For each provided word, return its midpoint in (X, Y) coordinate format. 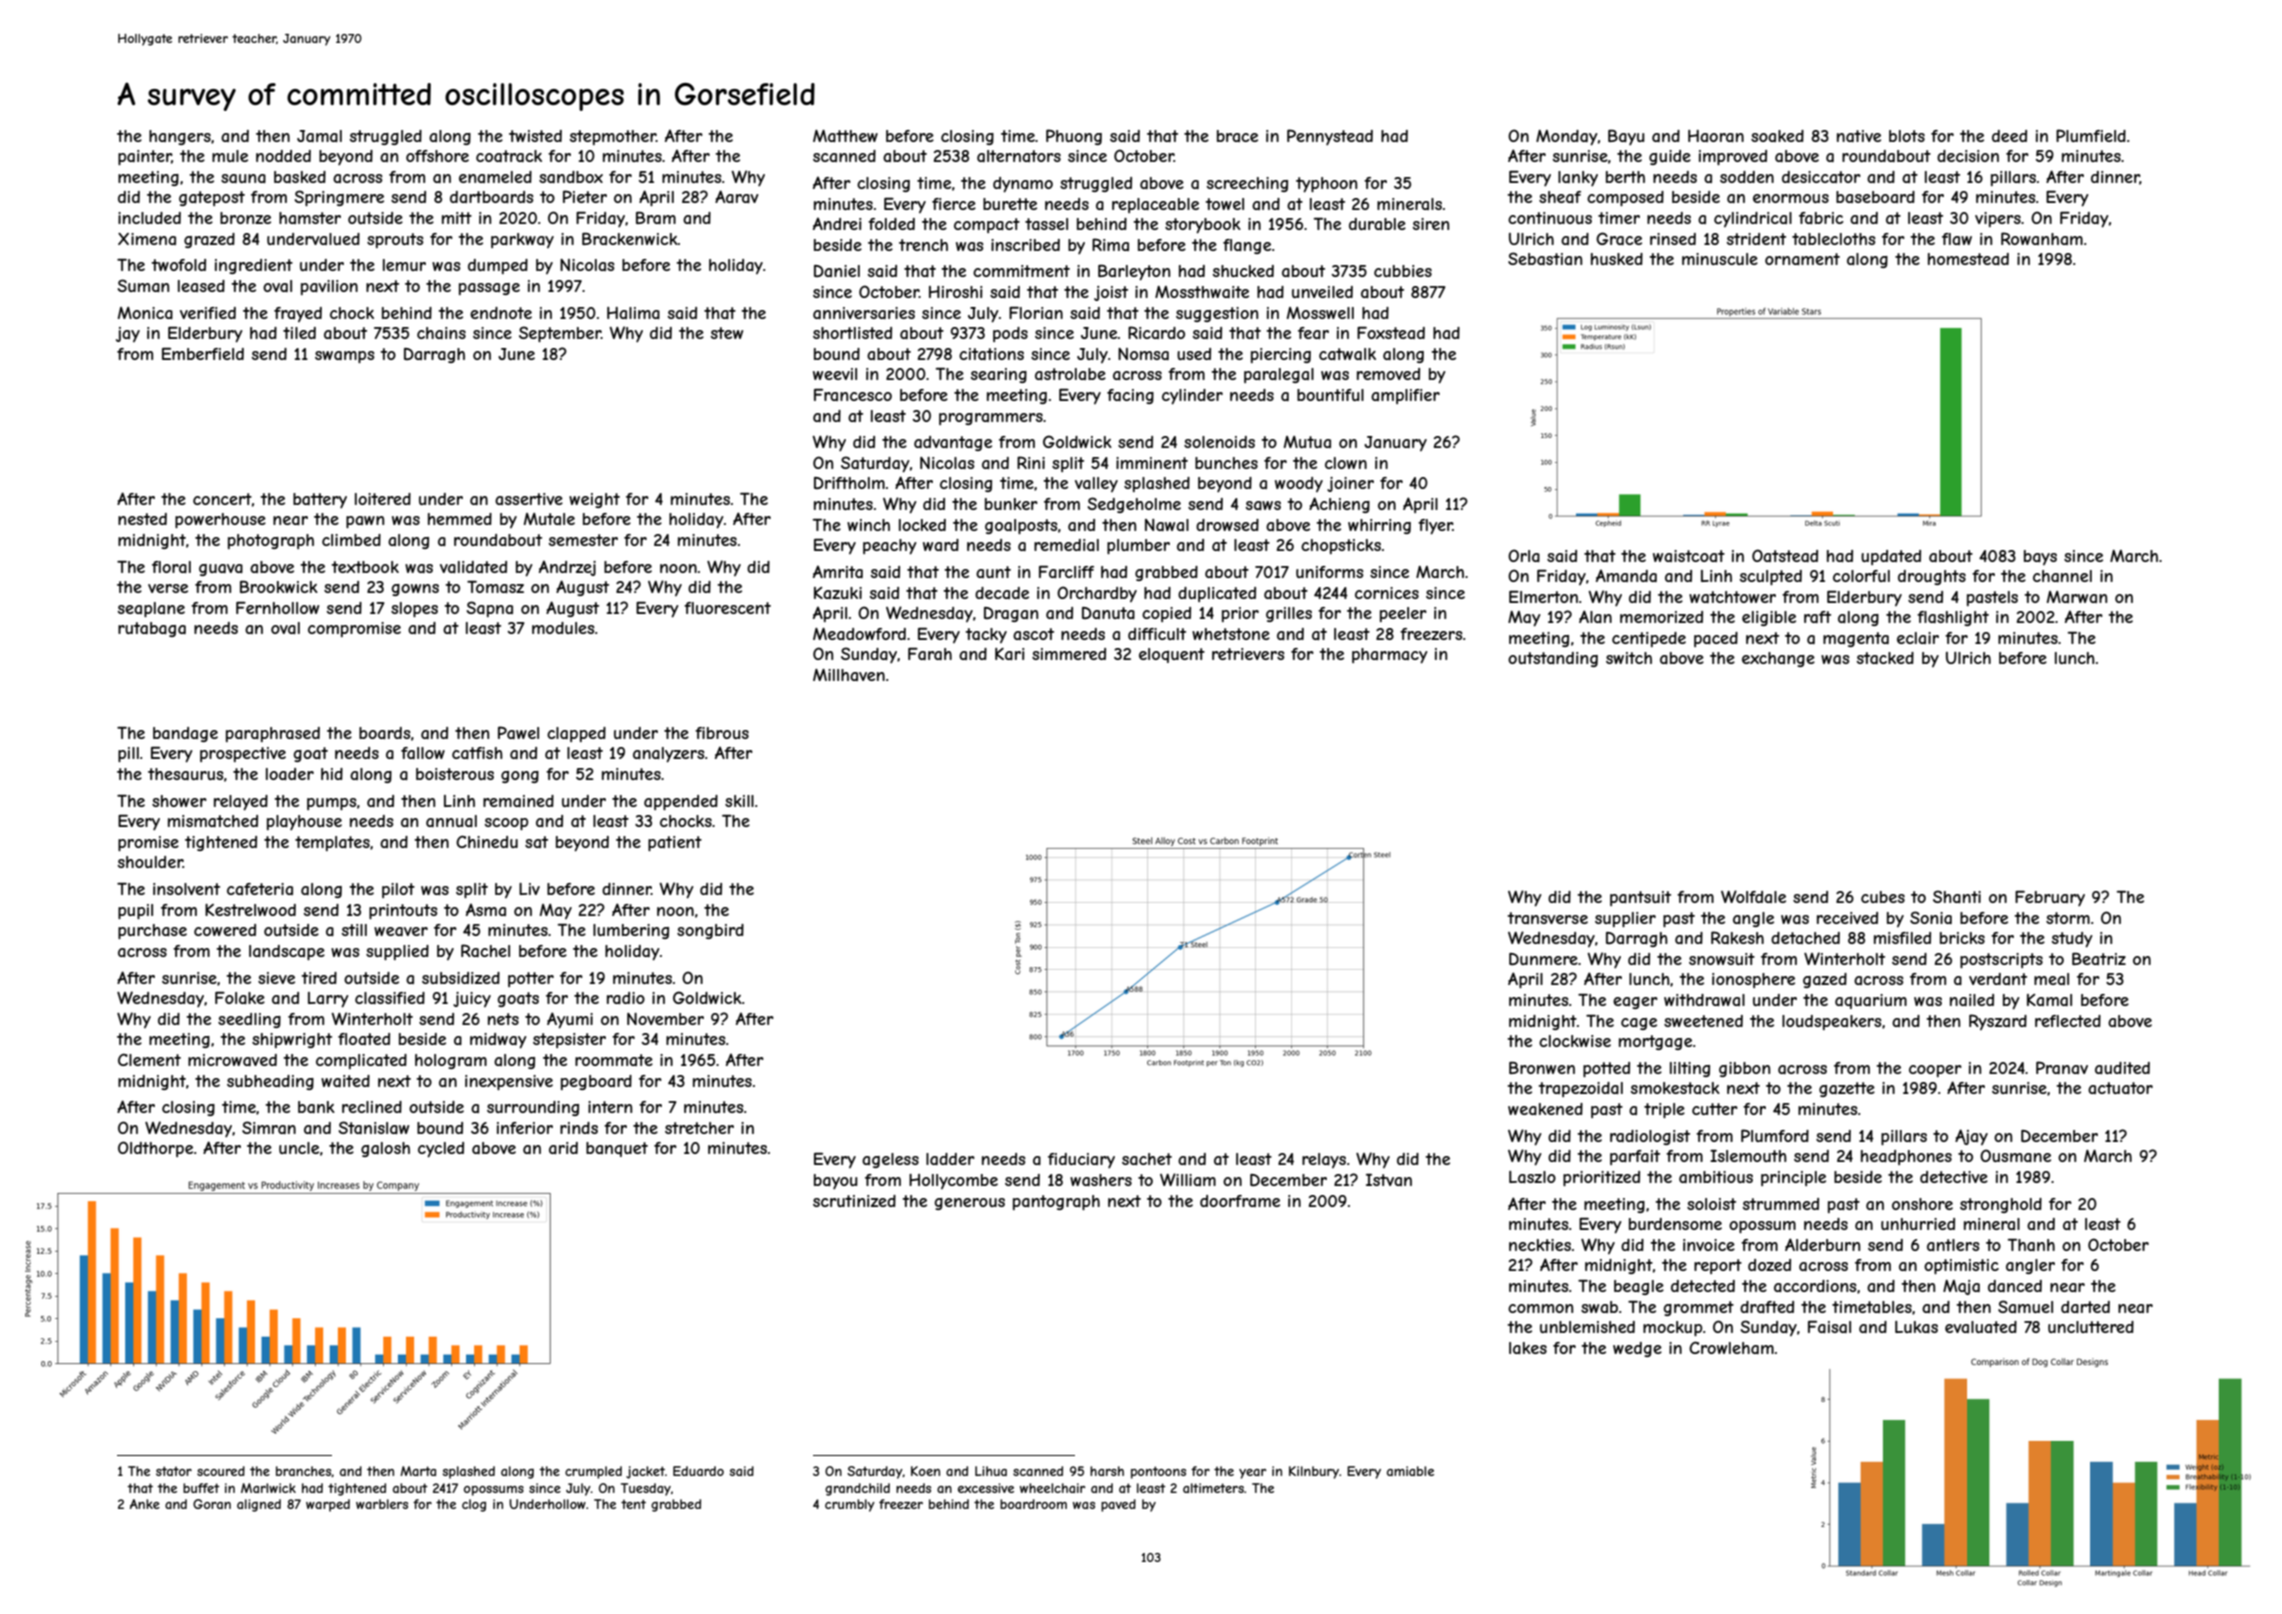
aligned (259, 1505)
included (149, 218)
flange (1247, 246)
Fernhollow (277, 608)
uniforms (1329, 572)
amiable (1410, 1471)
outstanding (1553, 659)
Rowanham (2042, 238)
